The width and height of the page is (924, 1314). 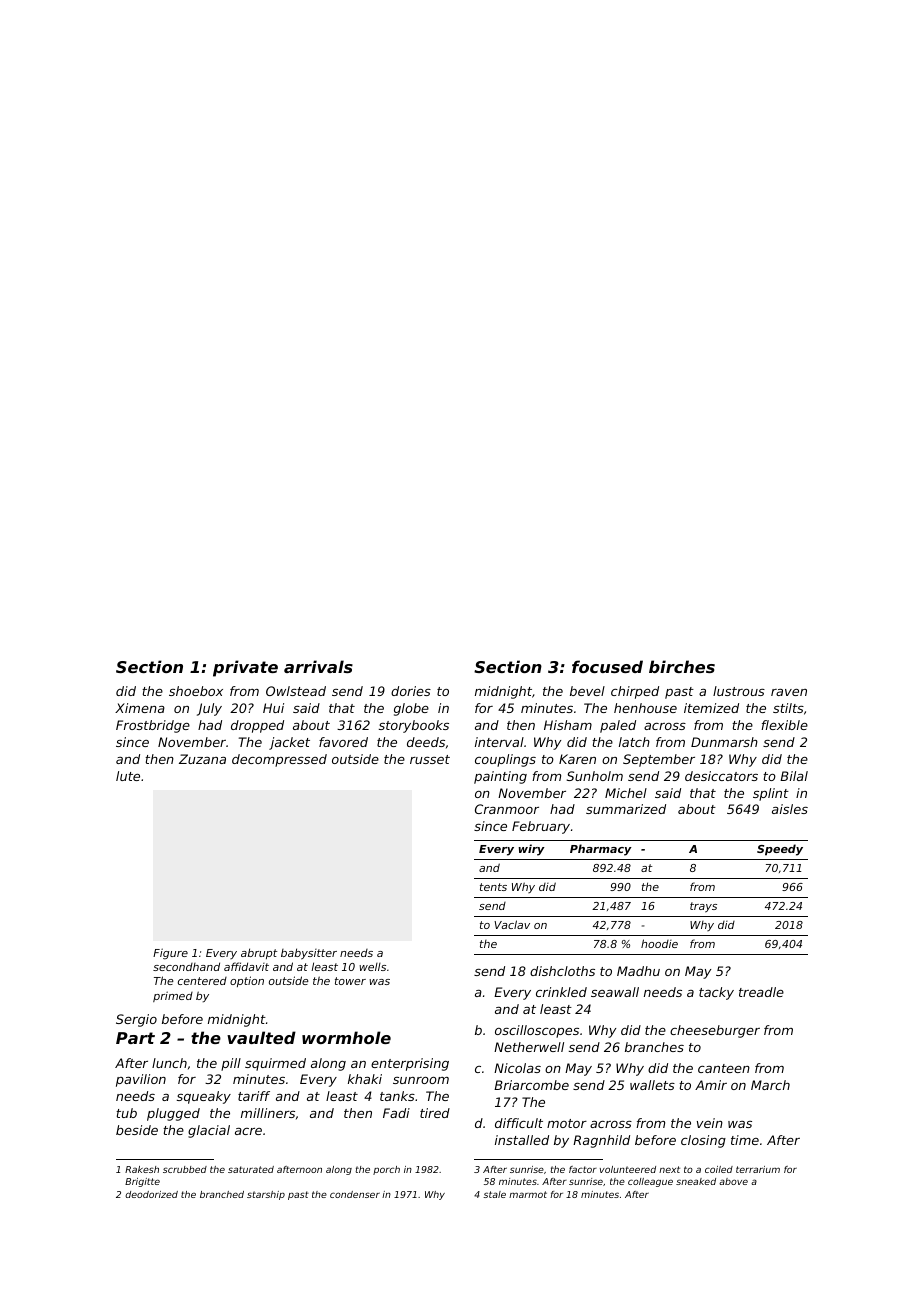 I want to click on birches, so click(x=682, y=666).
